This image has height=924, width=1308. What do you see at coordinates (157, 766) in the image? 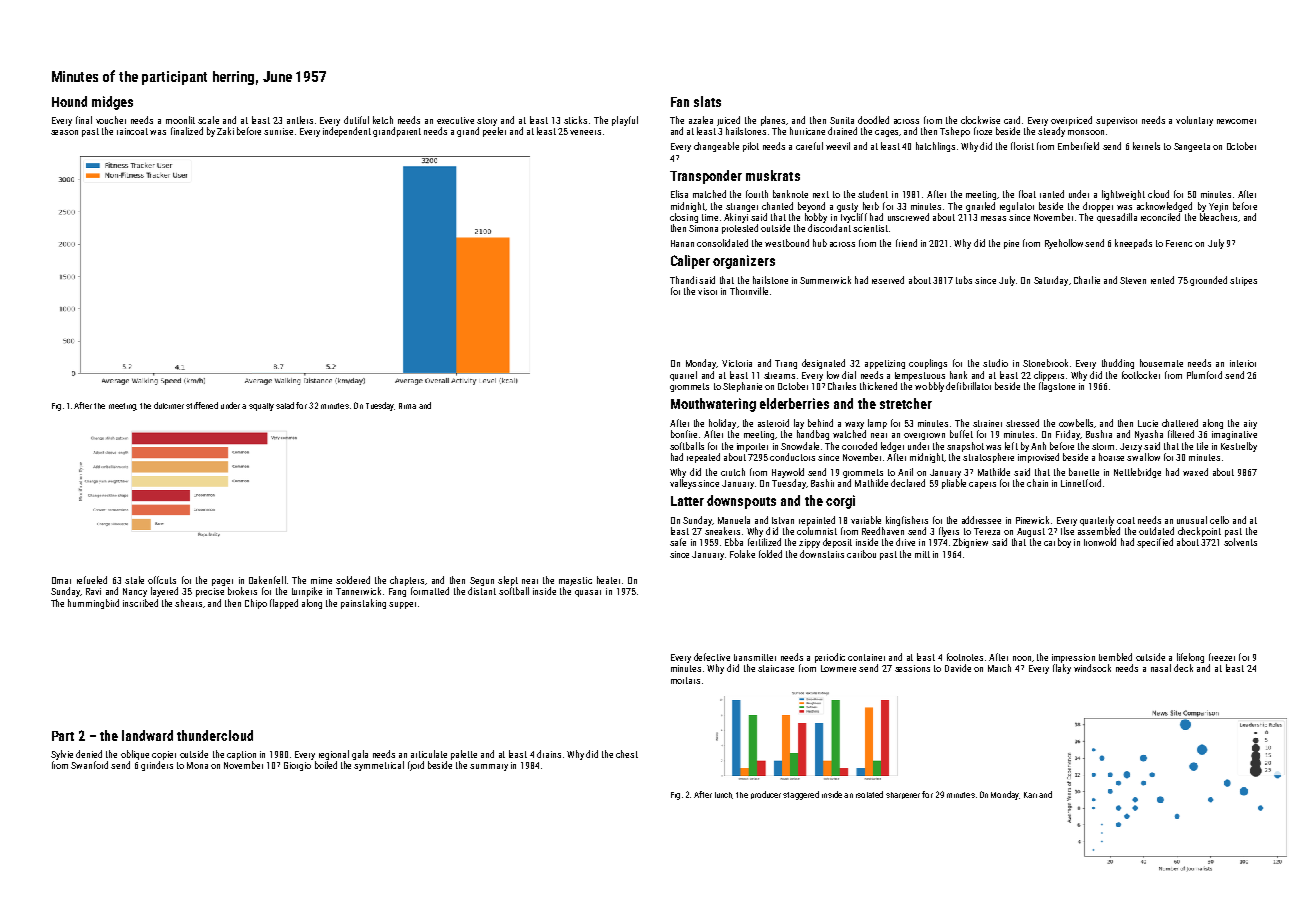
I see `grinders` at bounding box center [157, 766].
